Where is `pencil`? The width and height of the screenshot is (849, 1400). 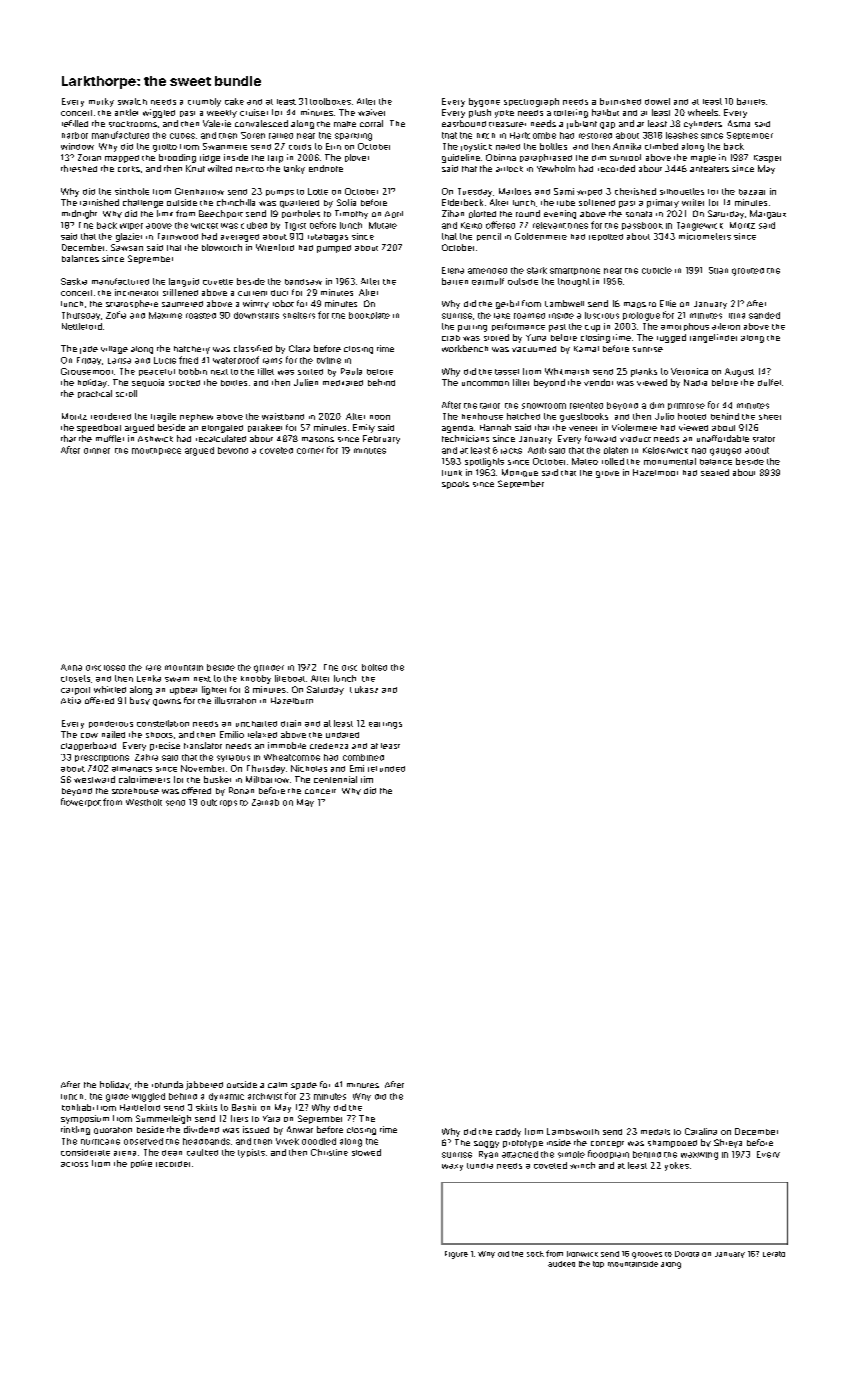 pencil is located at coordinates (489, 237).
